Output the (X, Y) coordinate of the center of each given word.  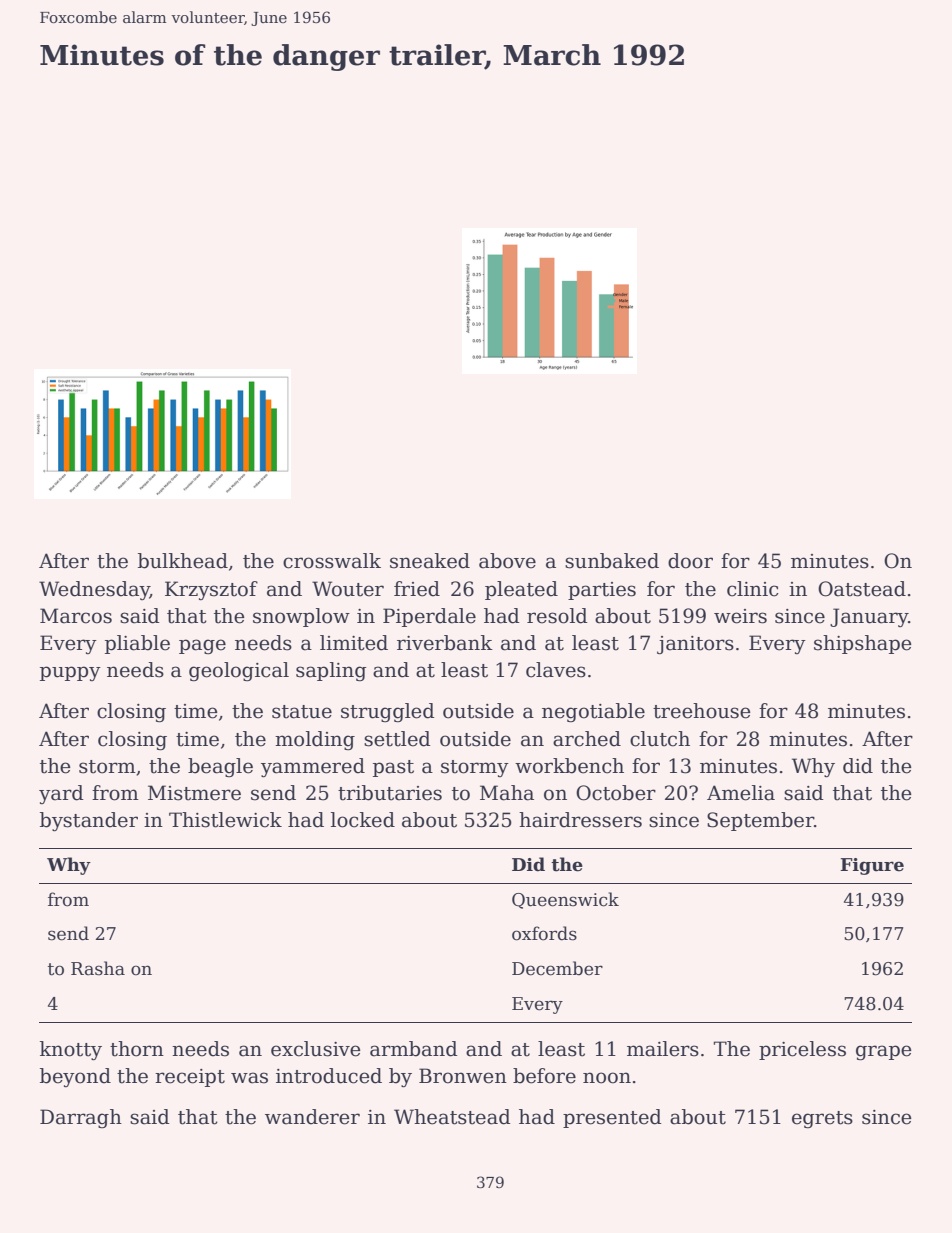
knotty (71, 1051)
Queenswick (565, 900)
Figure (872, 866)
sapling (331, 671)
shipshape (863, 644)
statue (302, 712)
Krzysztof (211, 590)
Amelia (741, 793)
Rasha (98, 968)
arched (587, 739)
